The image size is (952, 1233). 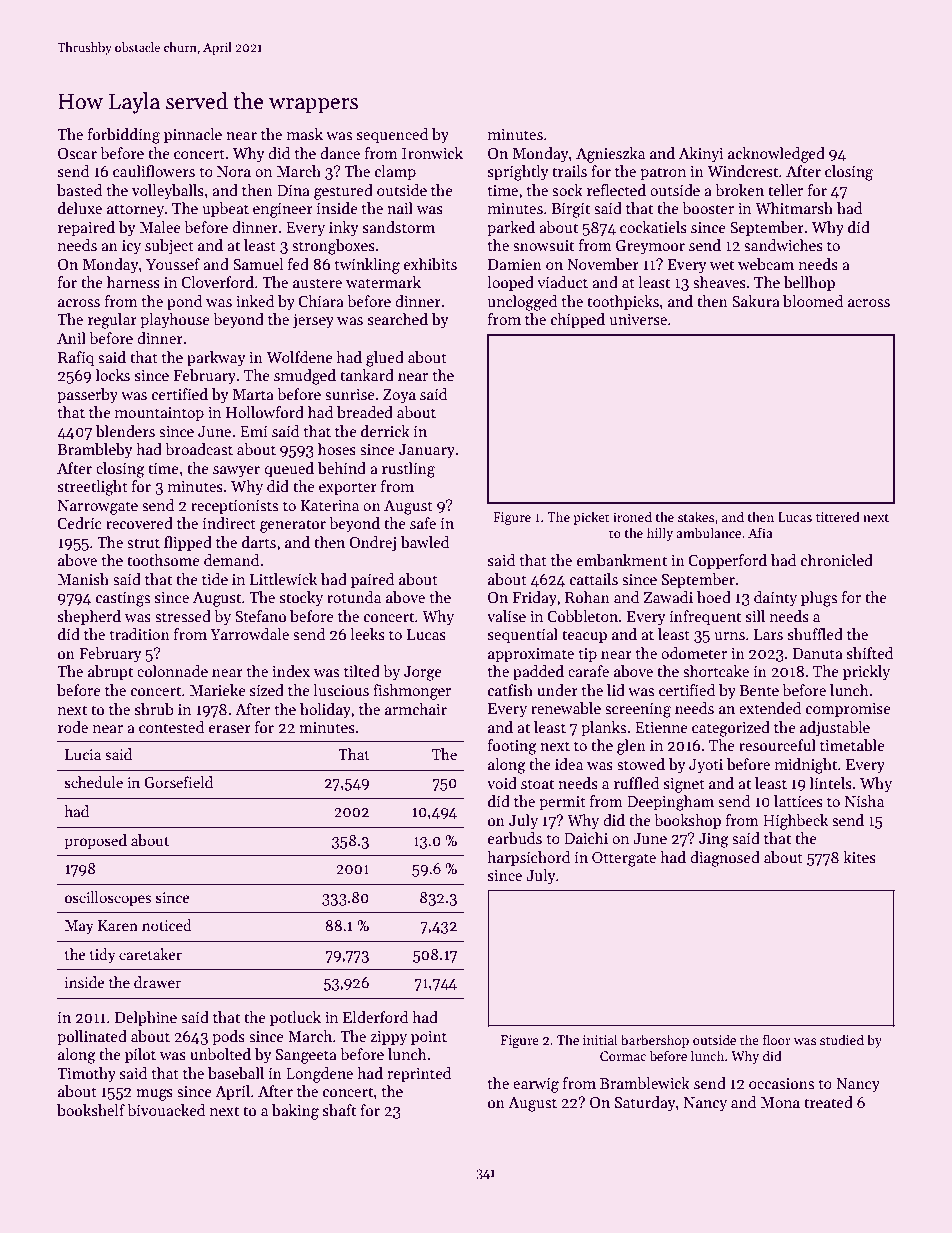 I want to click on compromise, so click(x=848, y=710).
